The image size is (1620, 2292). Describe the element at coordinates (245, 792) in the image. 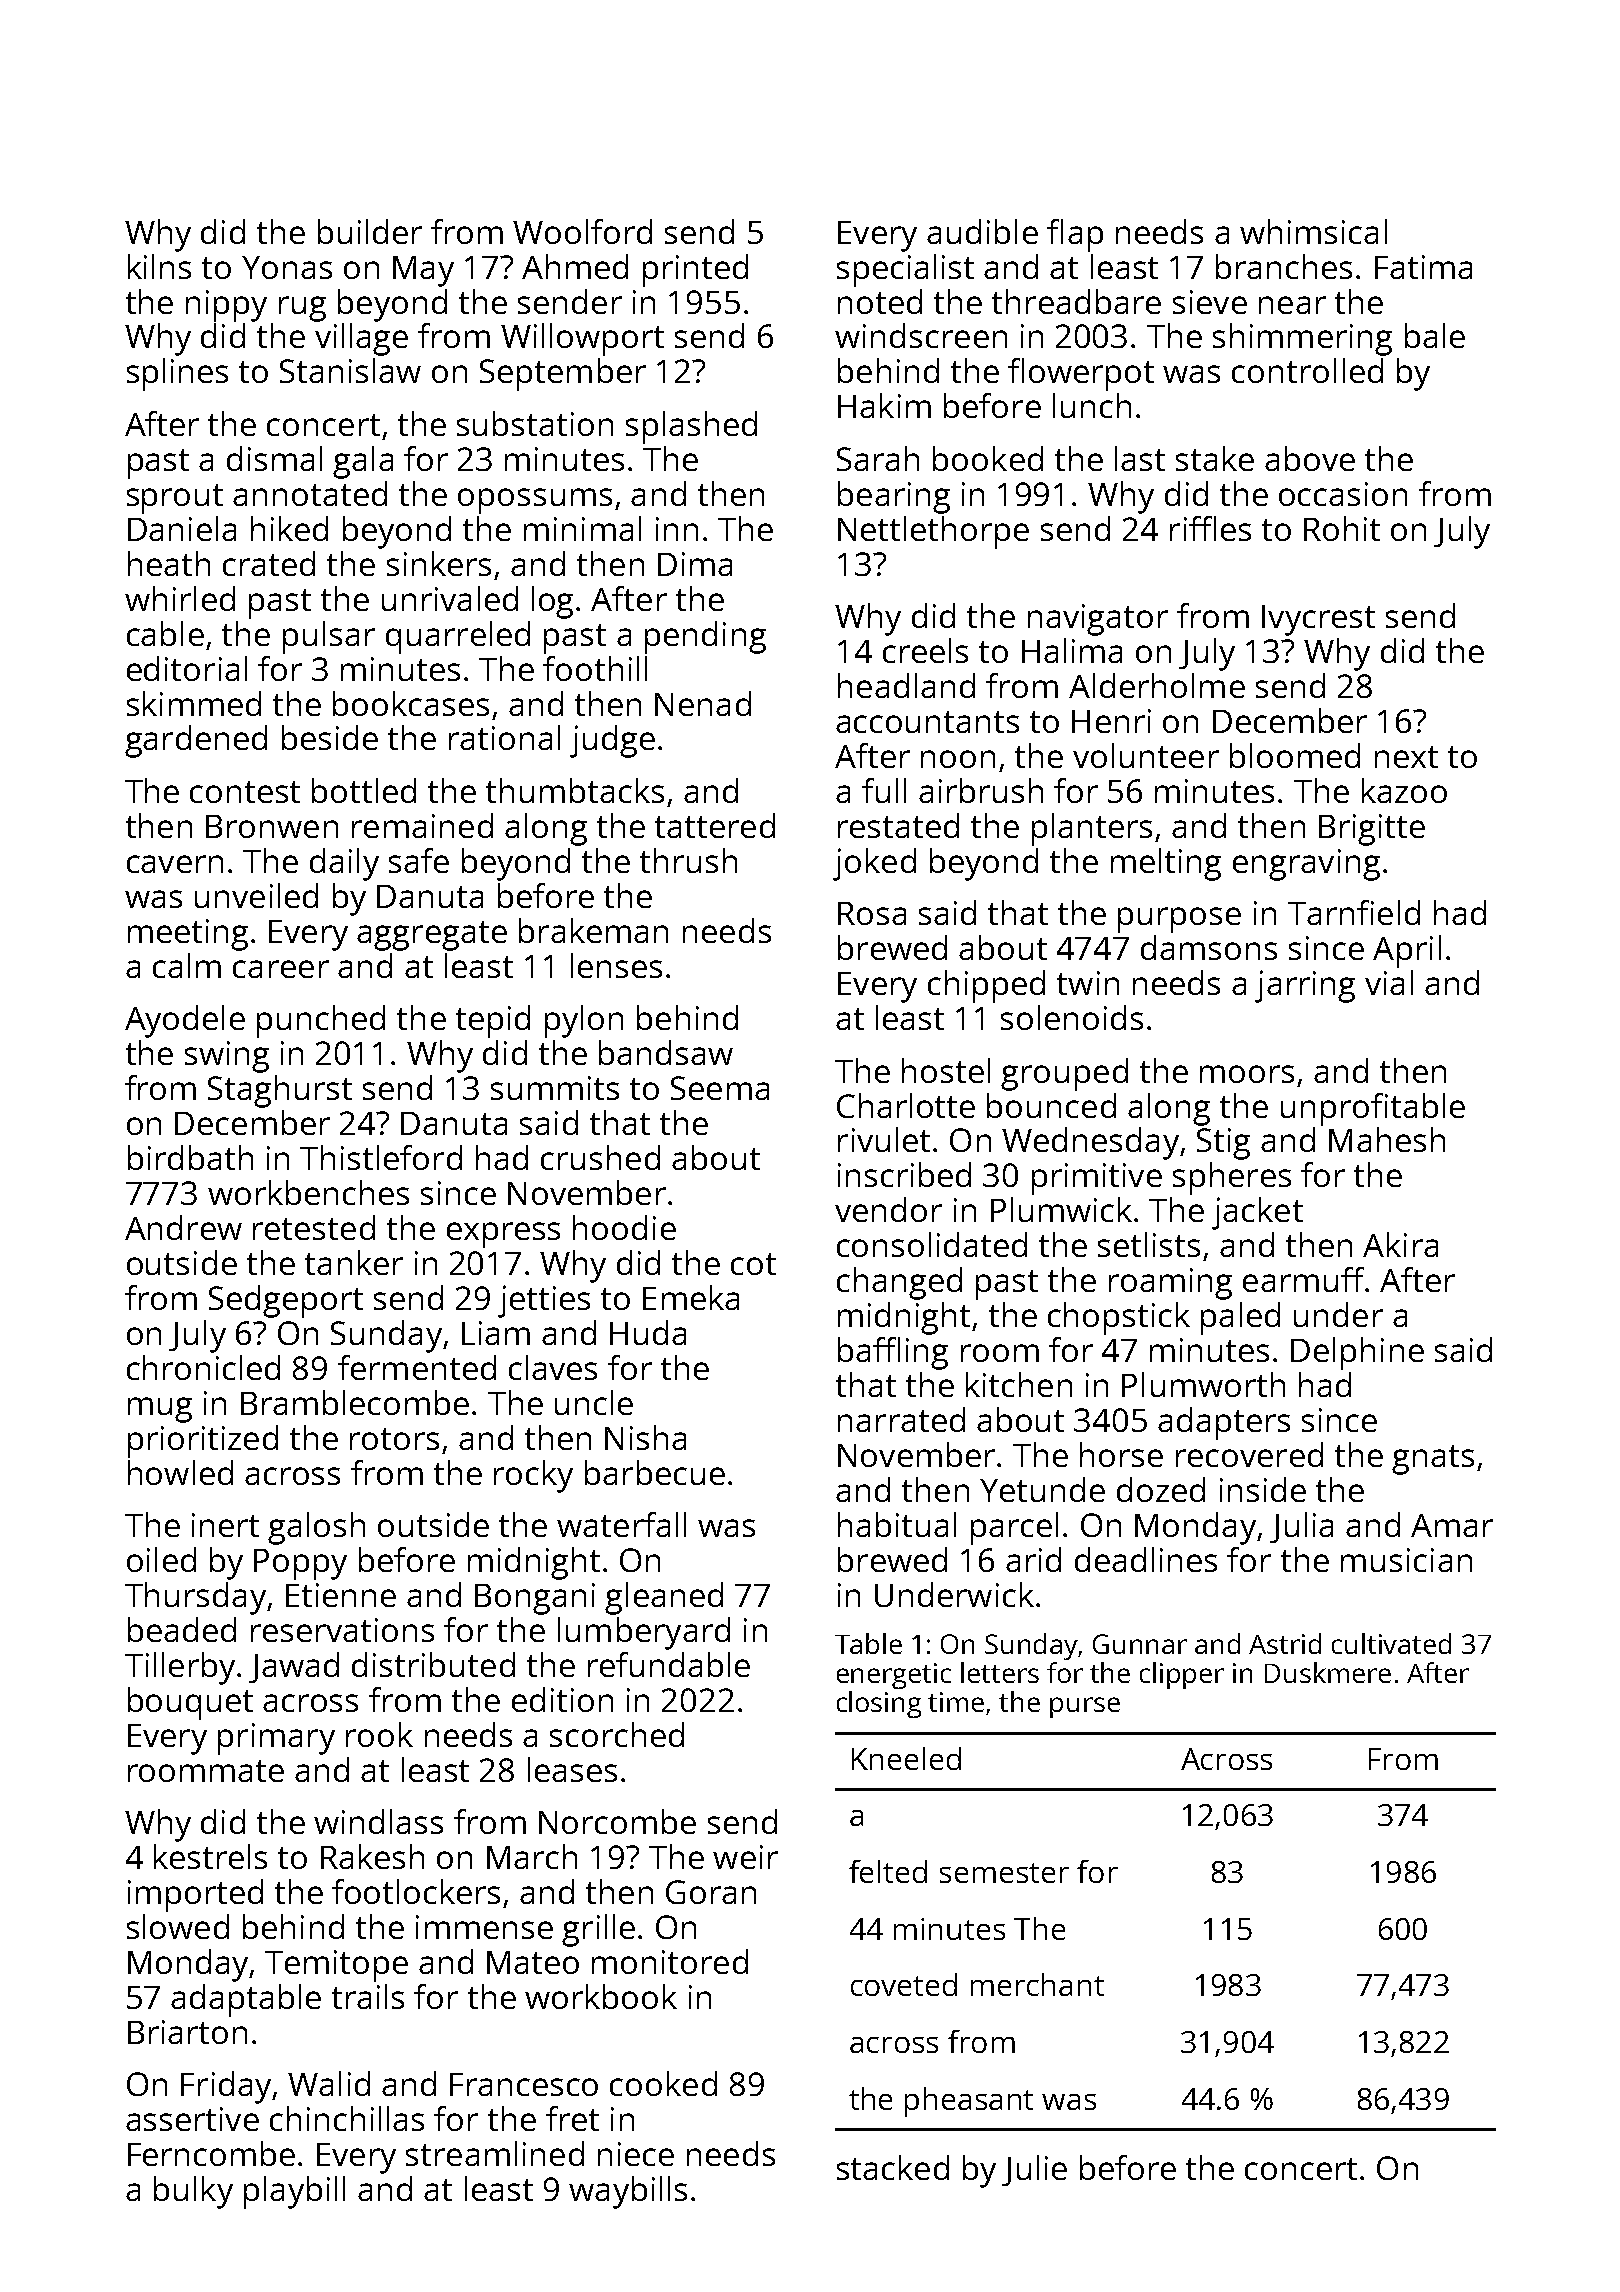

I see `contest` at that location.
